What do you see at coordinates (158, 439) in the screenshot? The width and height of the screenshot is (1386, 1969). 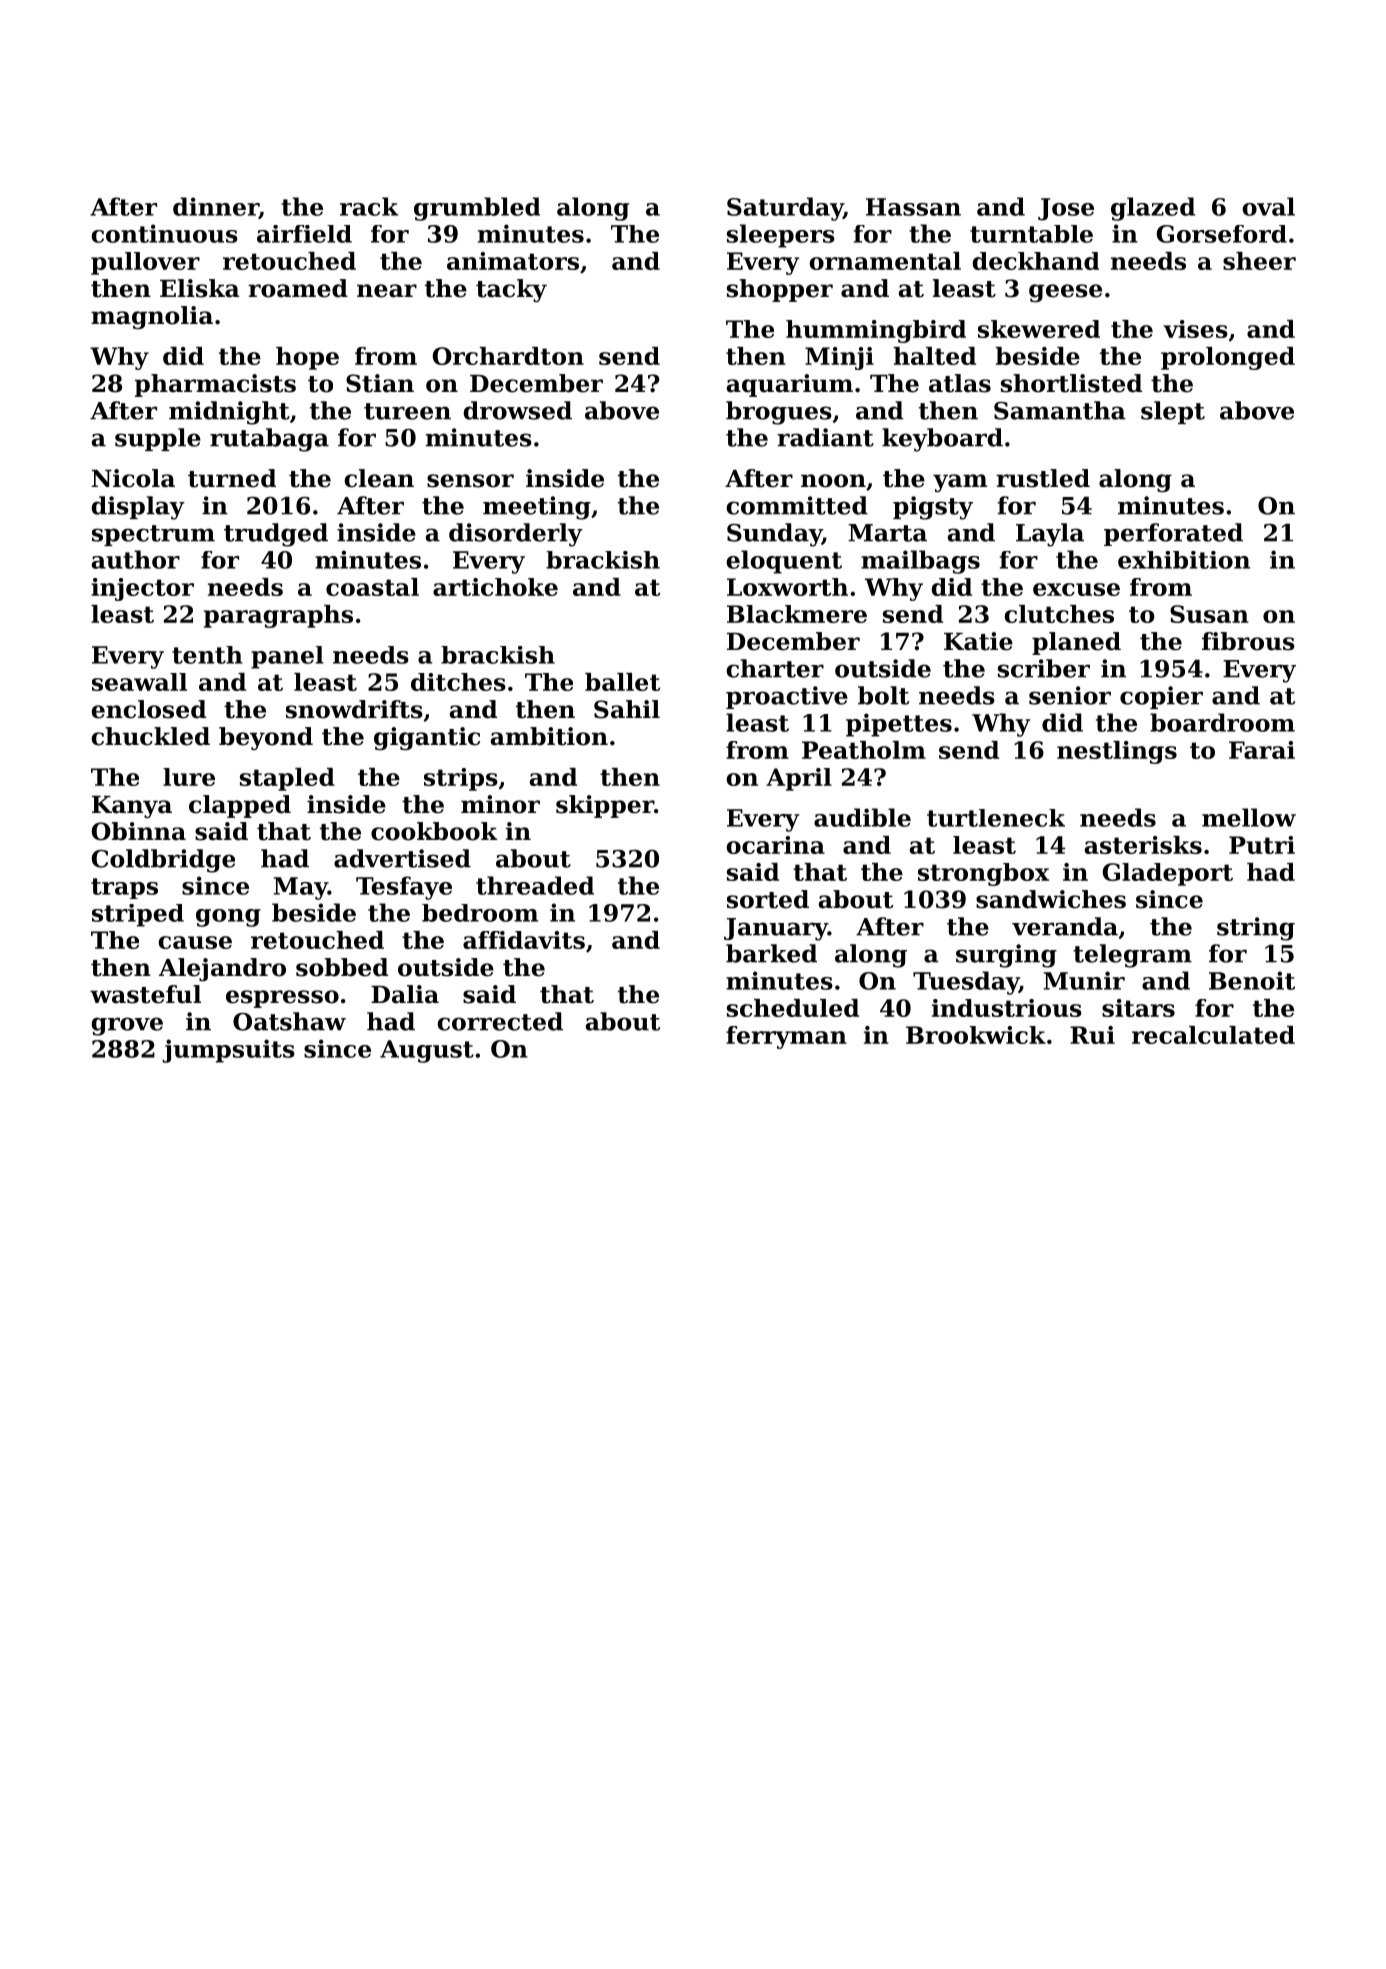 I see `supple` at bounding box center [158, 439].
